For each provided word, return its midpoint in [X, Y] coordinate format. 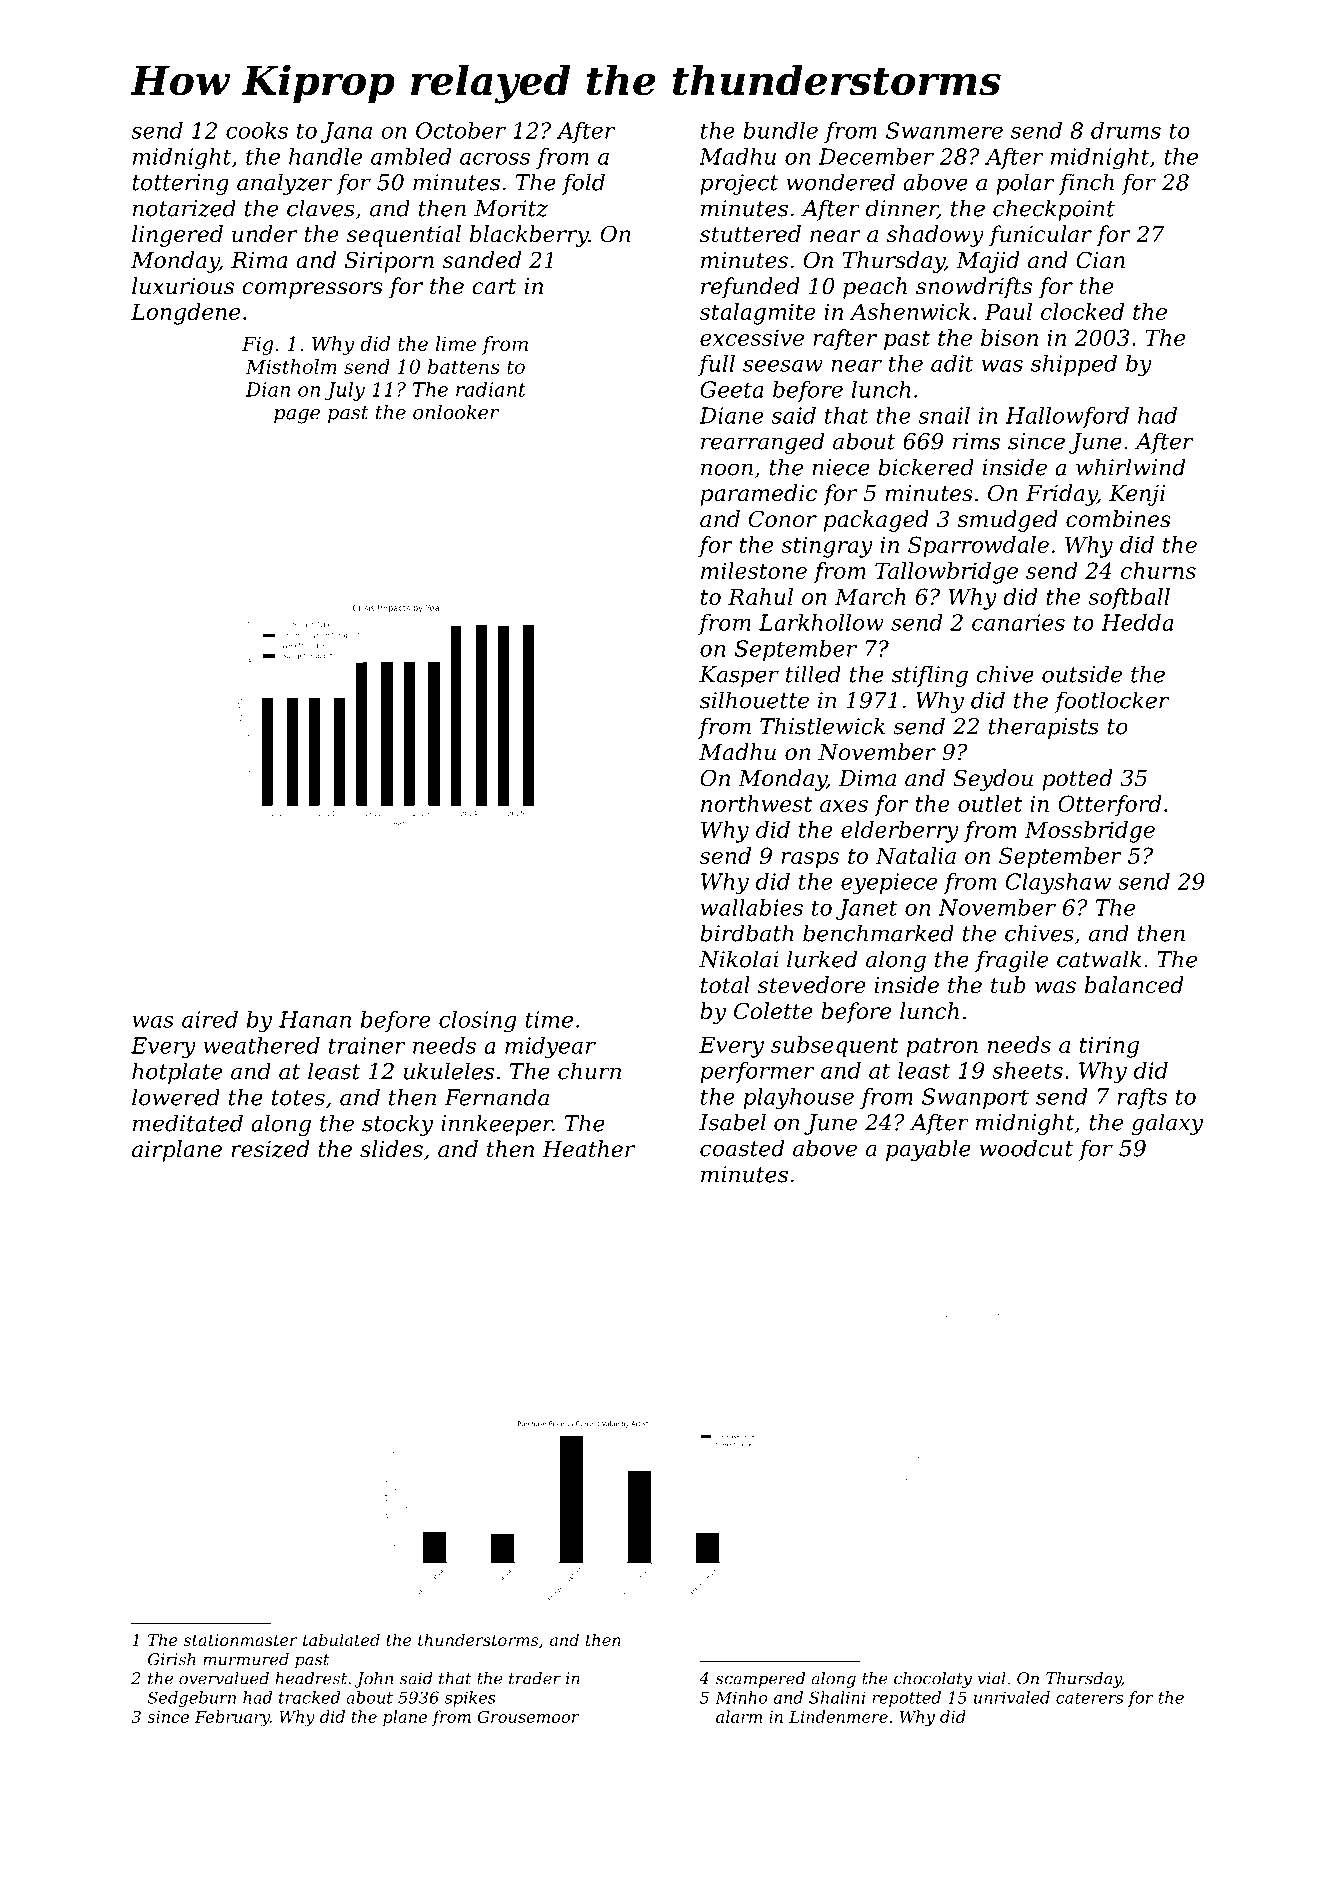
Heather [588, 1149]
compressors [312, 290]
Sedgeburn [192, 1699]
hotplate [177, 1073]
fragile [1011, 961]
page [297, 416]
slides [391, 1149]
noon [727, 469]
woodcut [1026, 1148]
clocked [1082, 311]
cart [494, 287]
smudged [1007, 521]
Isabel [732, 1122]
